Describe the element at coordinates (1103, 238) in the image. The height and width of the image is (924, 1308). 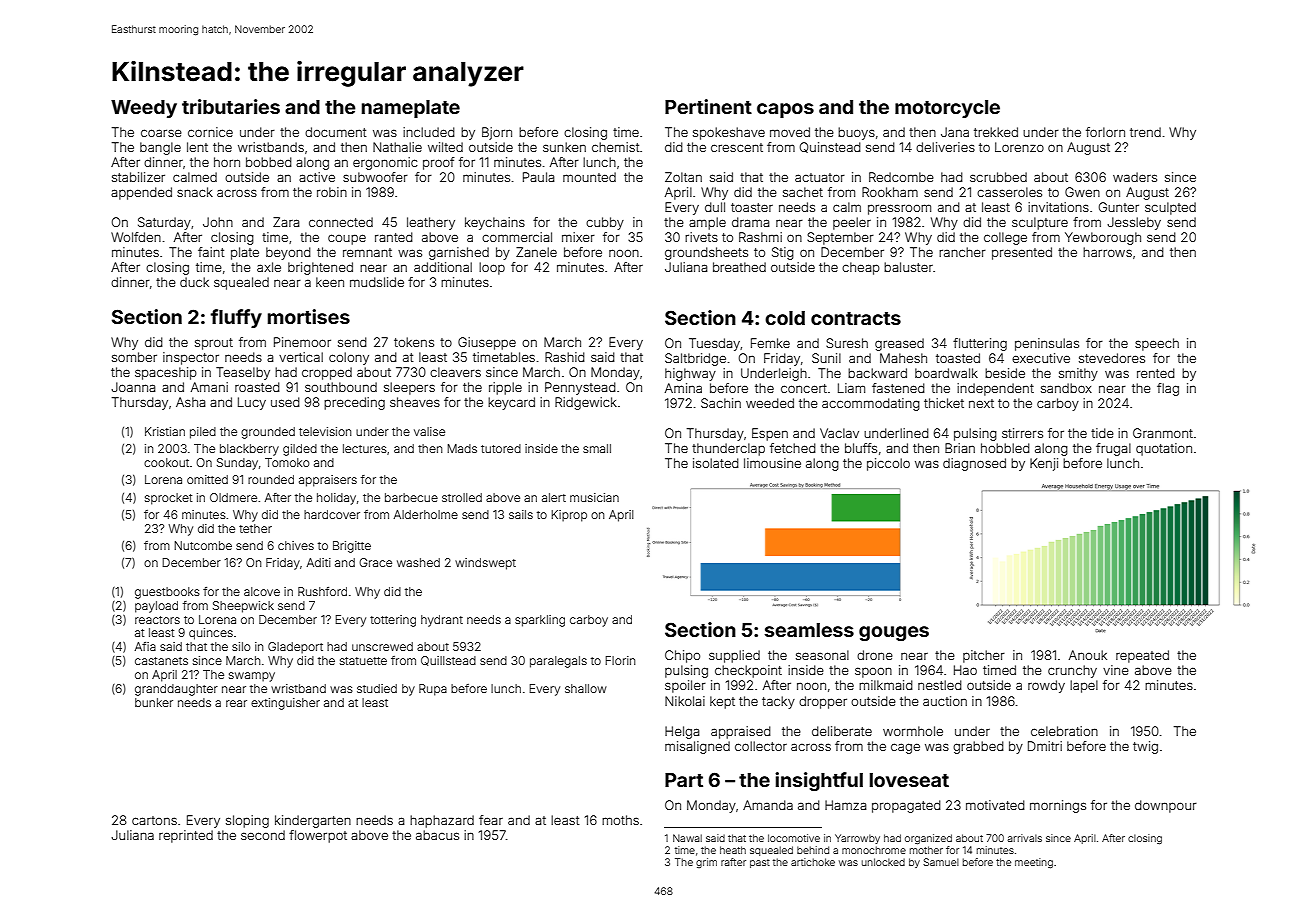
I see `Yewborough` at that location.
